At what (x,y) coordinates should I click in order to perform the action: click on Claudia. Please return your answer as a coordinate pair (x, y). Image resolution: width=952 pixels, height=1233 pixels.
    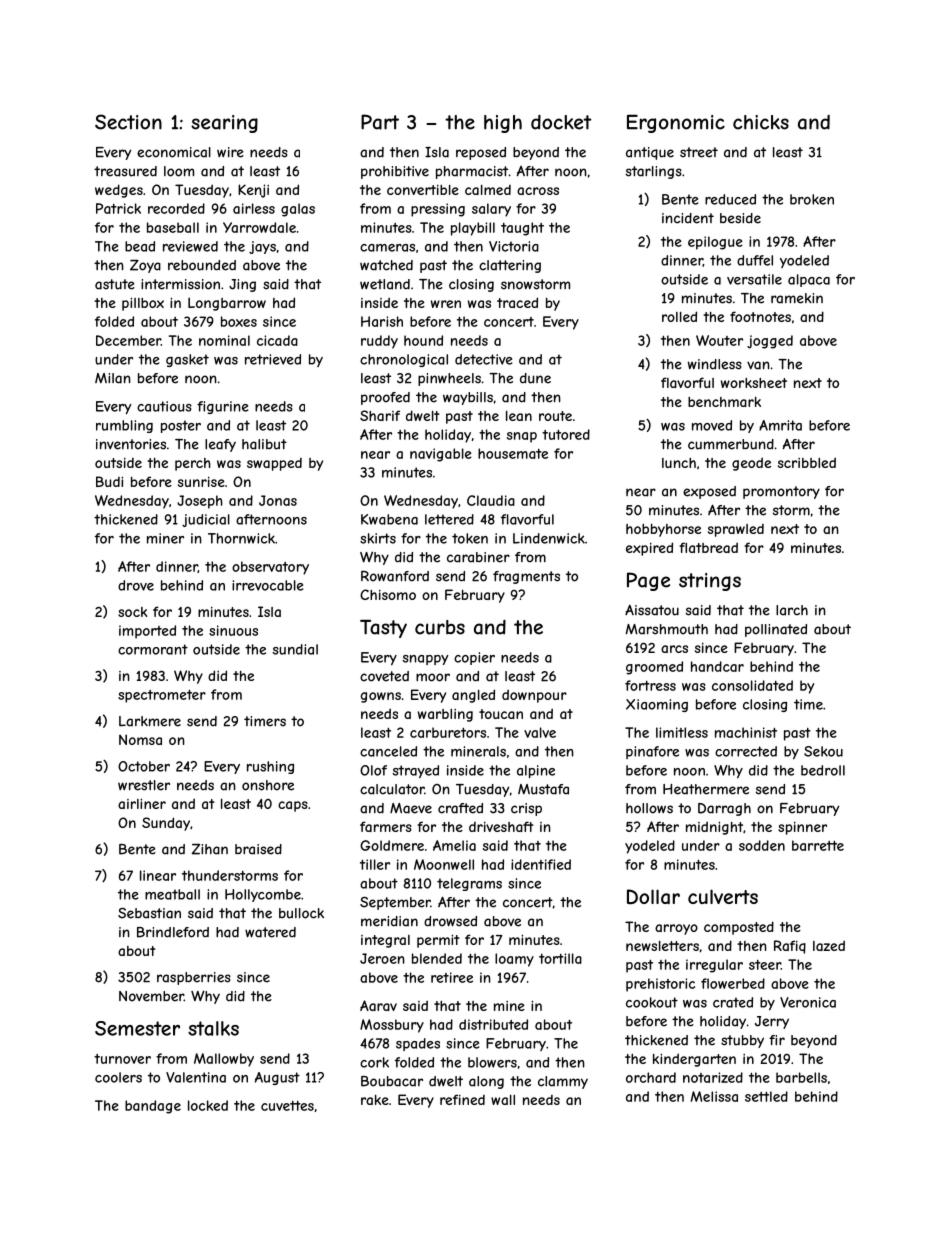
    Looking at the image, I should click on (491, 500).
